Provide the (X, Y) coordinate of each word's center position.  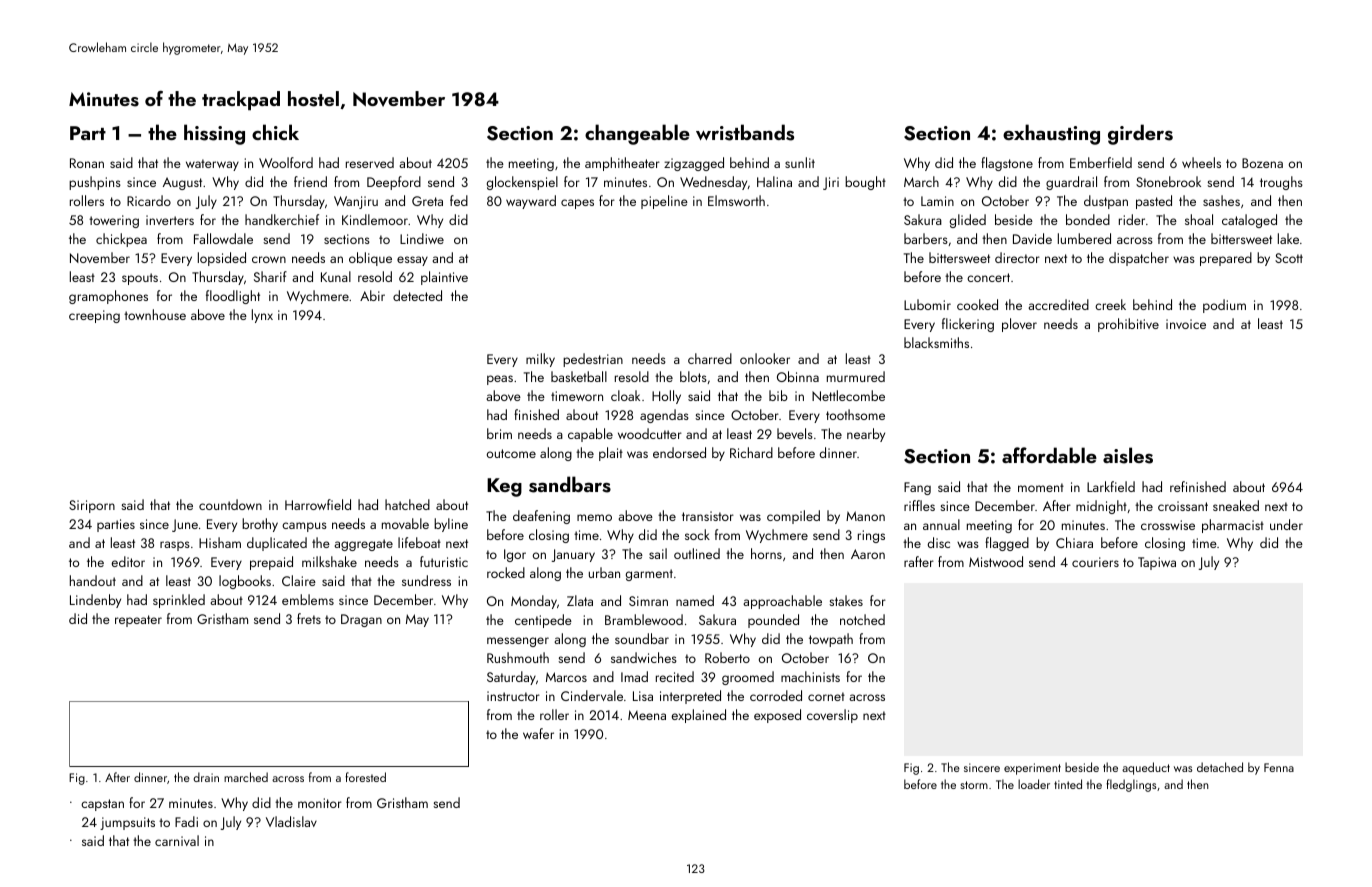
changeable (637, 134)
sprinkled (179, 601)
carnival (177, 840)
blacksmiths (936, 342)
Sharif (270, 276)
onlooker (765, 358)
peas (500, 380)
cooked (977, 304)
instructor (513, 696)
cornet (826, 696)
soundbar (642, 638)
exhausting (1051, 134)
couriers (1095, 562)
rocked (506, 572)
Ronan (87, 163)
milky (540, 360)
